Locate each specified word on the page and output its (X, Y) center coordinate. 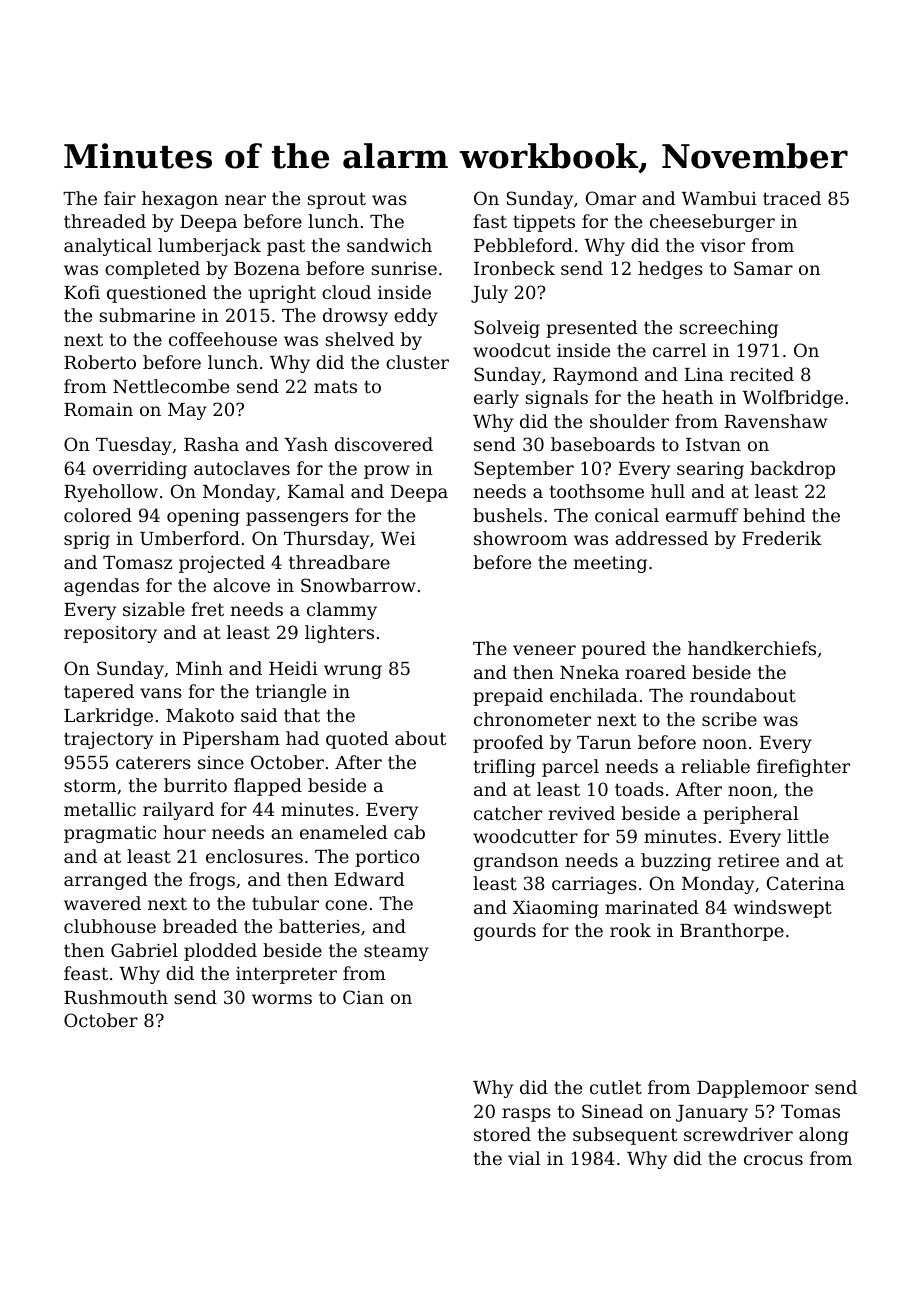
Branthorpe (732, 932)
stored (502, 1134)
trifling (504, 768)
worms (282, 999)
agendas (101, 587)
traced (792, 198)
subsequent (625, 1136)
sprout (337, 200)
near (245, 200)
